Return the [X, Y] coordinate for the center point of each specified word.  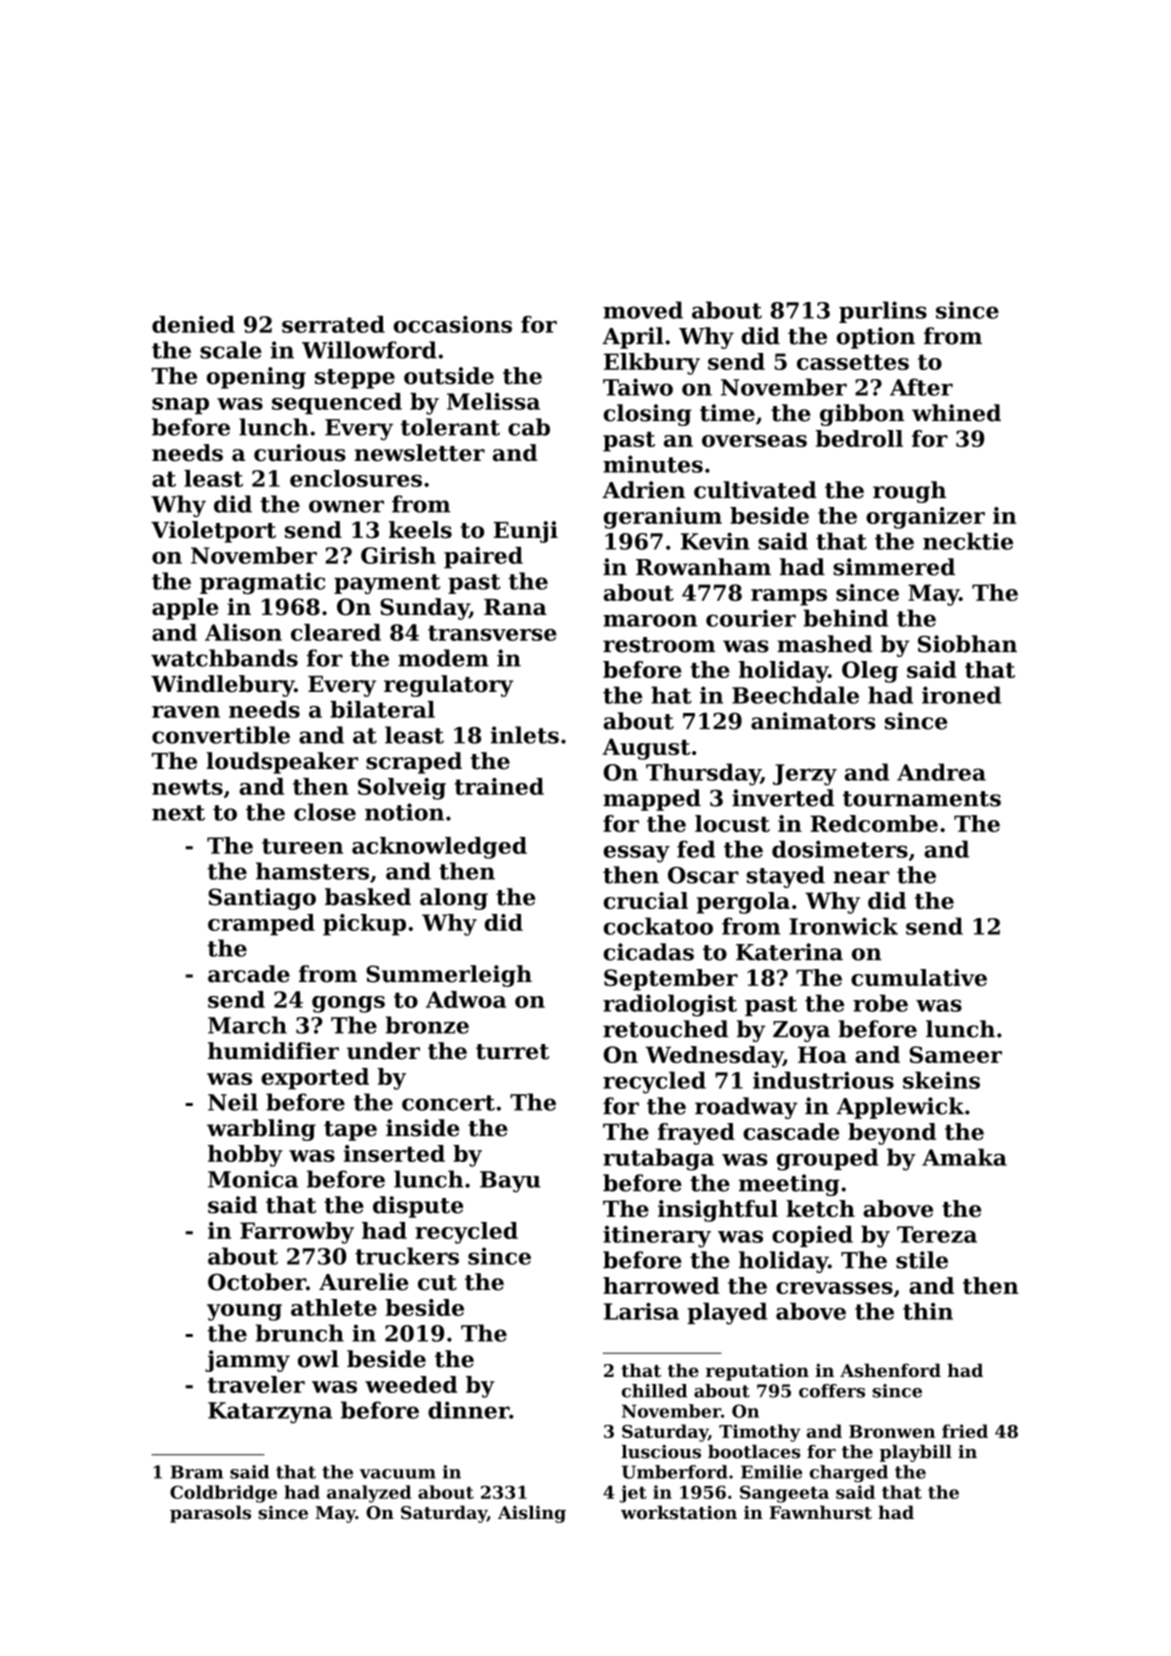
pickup [364, 925]
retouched [665, 1029]
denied [193, 324]
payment [387, 584]
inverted [783, 798]
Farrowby [297, 1233]
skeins [941, 1080]
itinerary [657, 1236]
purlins [883, 312]
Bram [197, 1472]
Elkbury [652, 364]
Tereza [937, 1234]
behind [845, 618]
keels [420, 530]
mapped [652, 800]
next [178, 813]
